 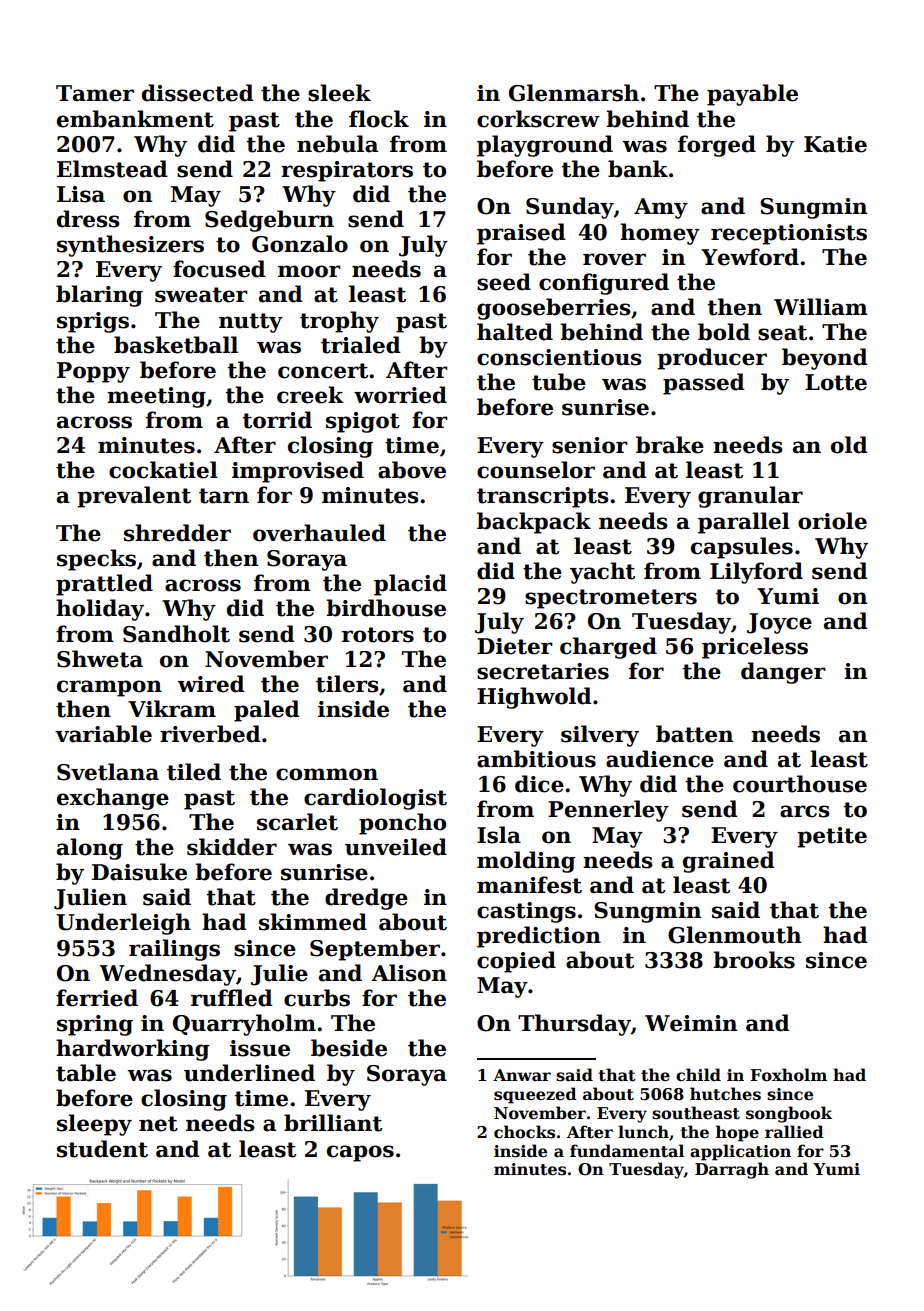 I want to click on Tamer, so click(x=95, y=93).
